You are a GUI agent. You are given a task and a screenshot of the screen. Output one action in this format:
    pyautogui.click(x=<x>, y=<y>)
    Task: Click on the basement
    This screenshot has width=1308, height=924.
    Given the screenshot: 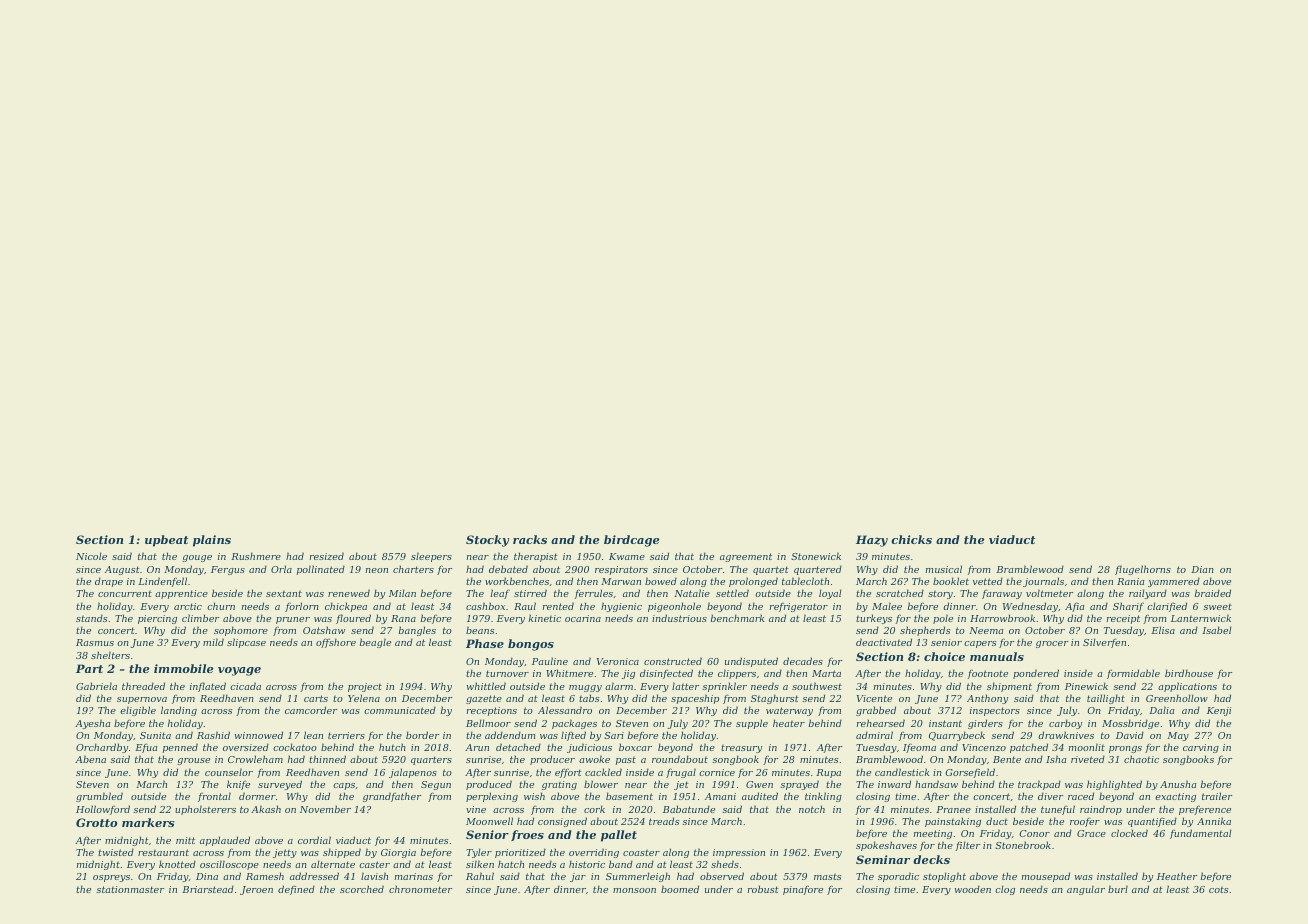 What is the action you would take?
    pyautogui.click(x=629, y=796)
